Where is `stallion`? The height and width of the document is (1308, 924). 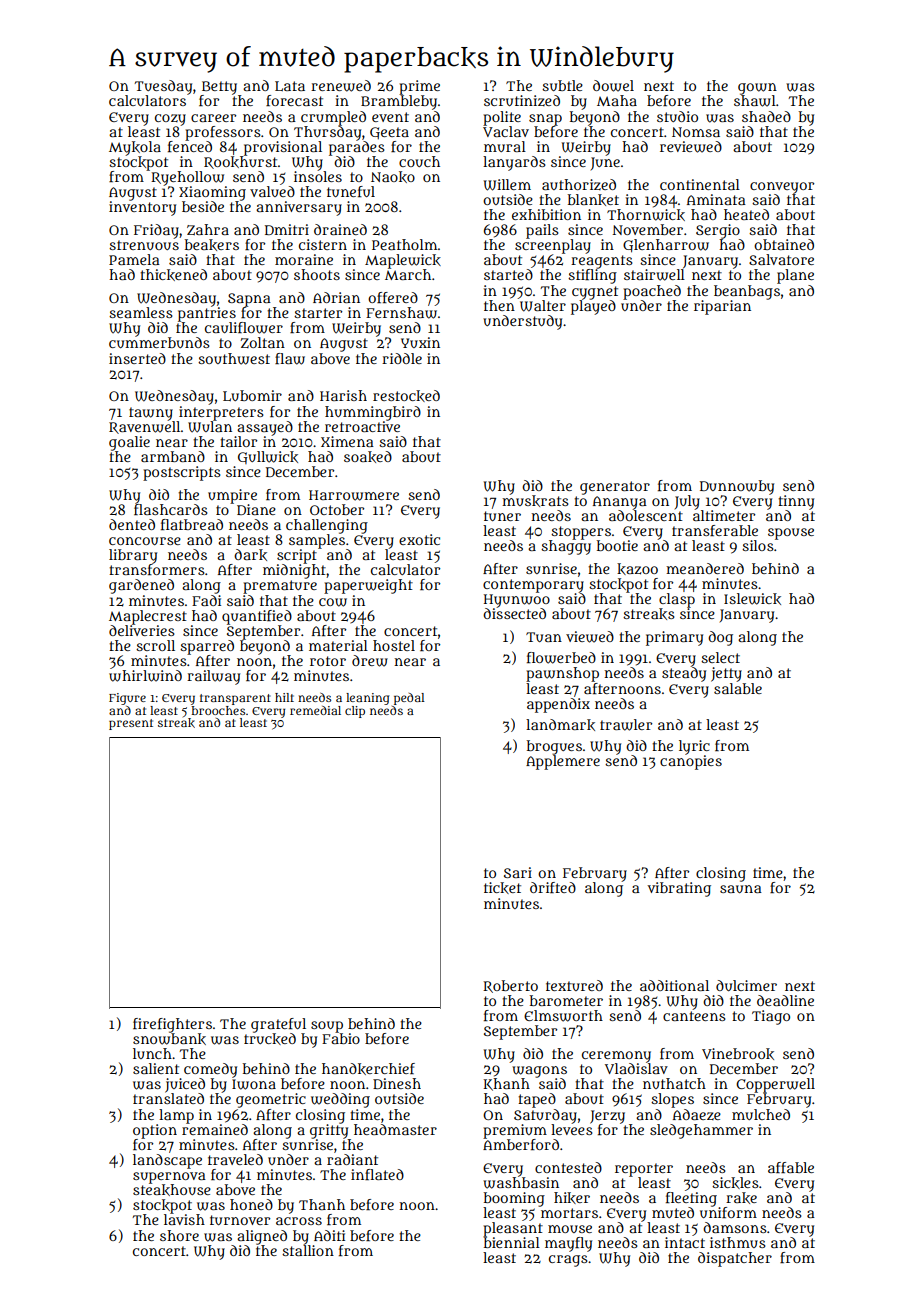
stallion is located at coordinates (308, 1250).
